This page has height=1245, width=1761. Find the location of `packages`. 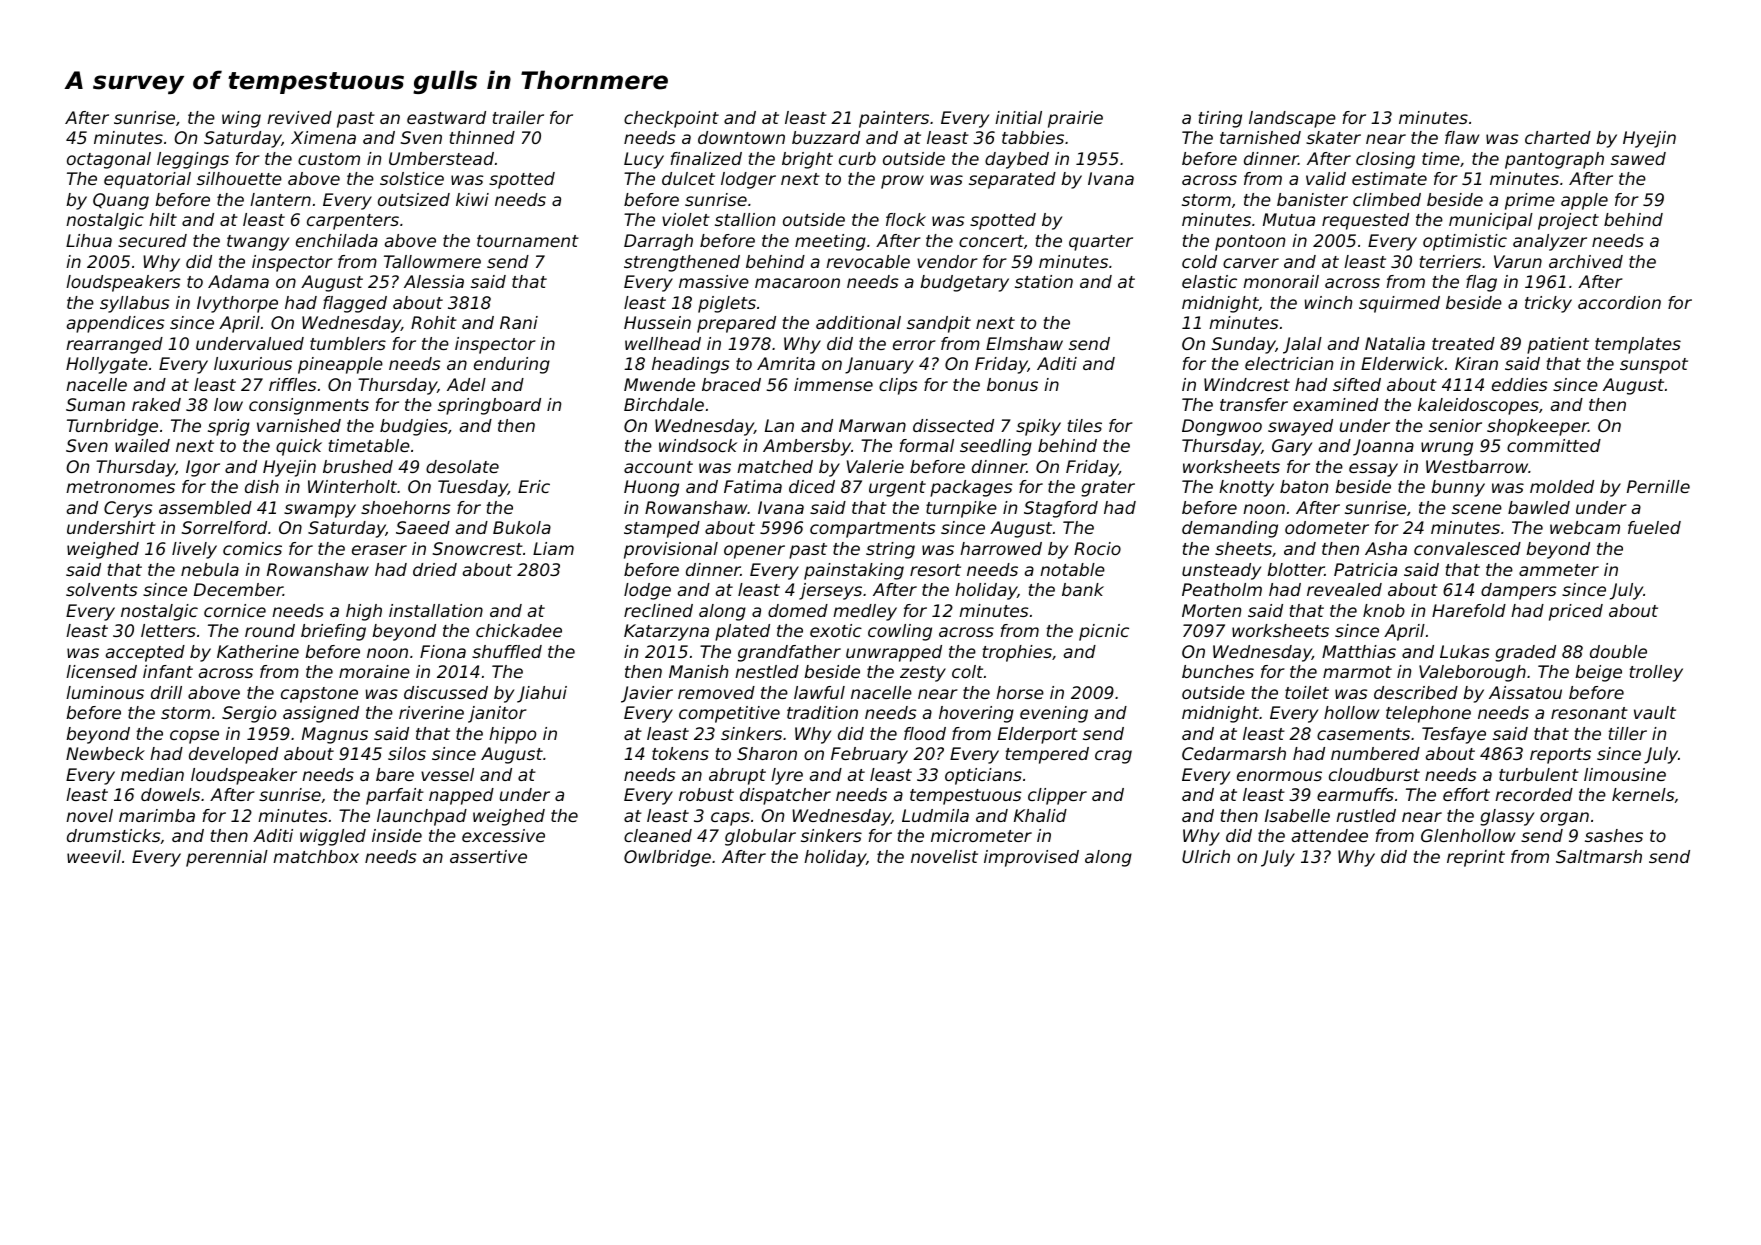

packages is located at coordinates (971, 488).
